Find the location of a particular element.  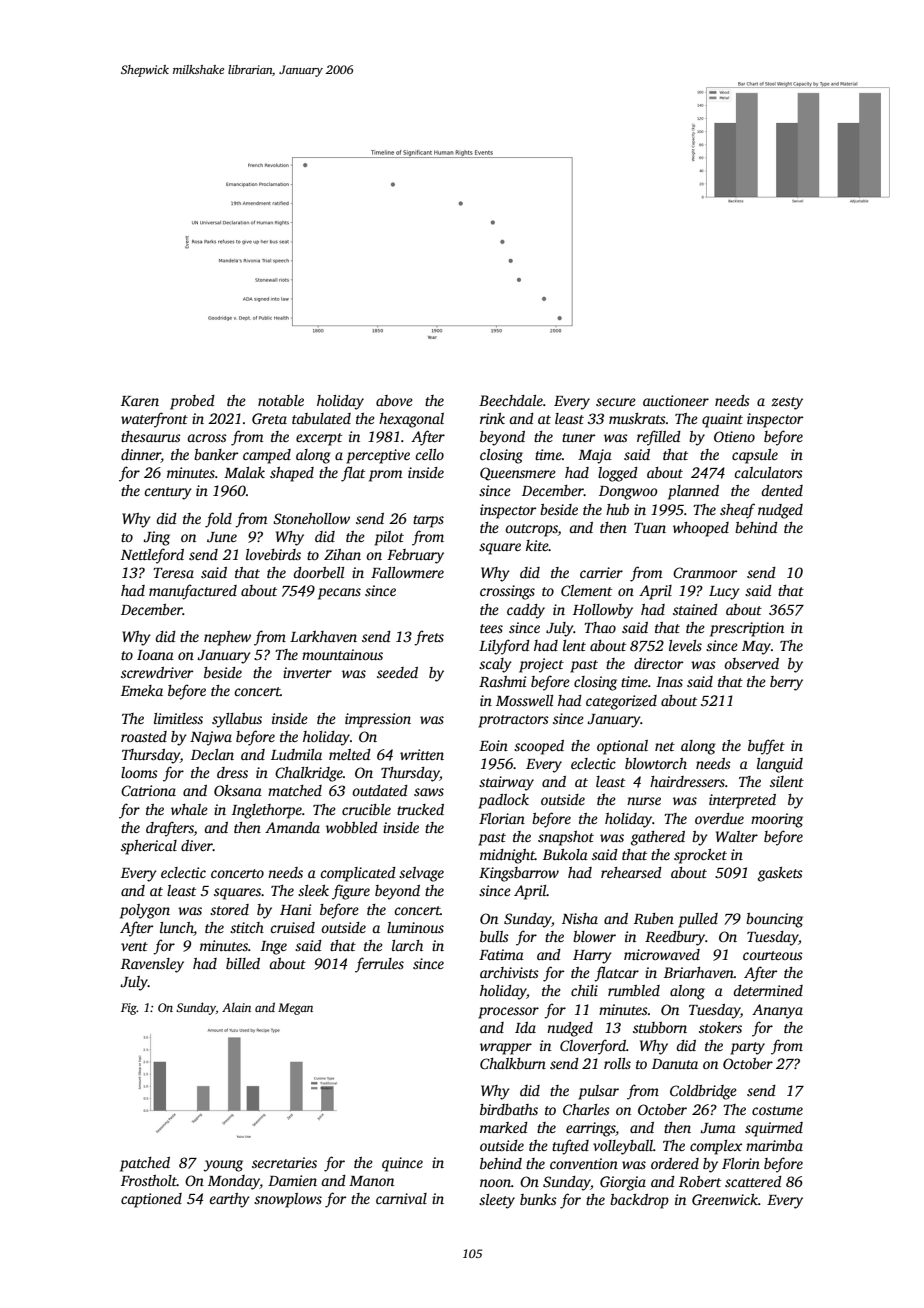

earthy is located at coordinates (229, 1200).
